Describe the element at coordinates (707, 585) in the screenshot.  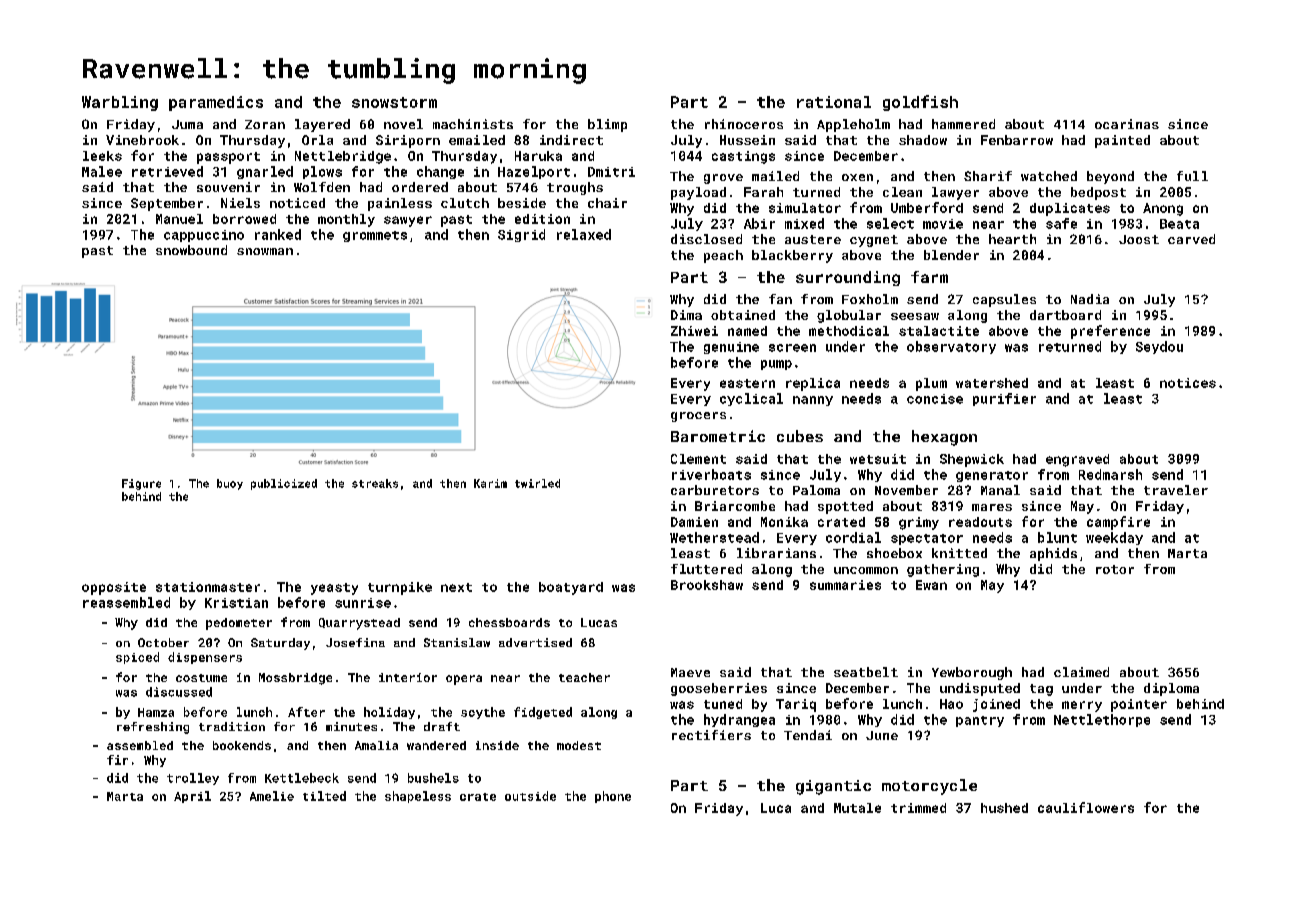
I see `Brookshaw` at that location.
